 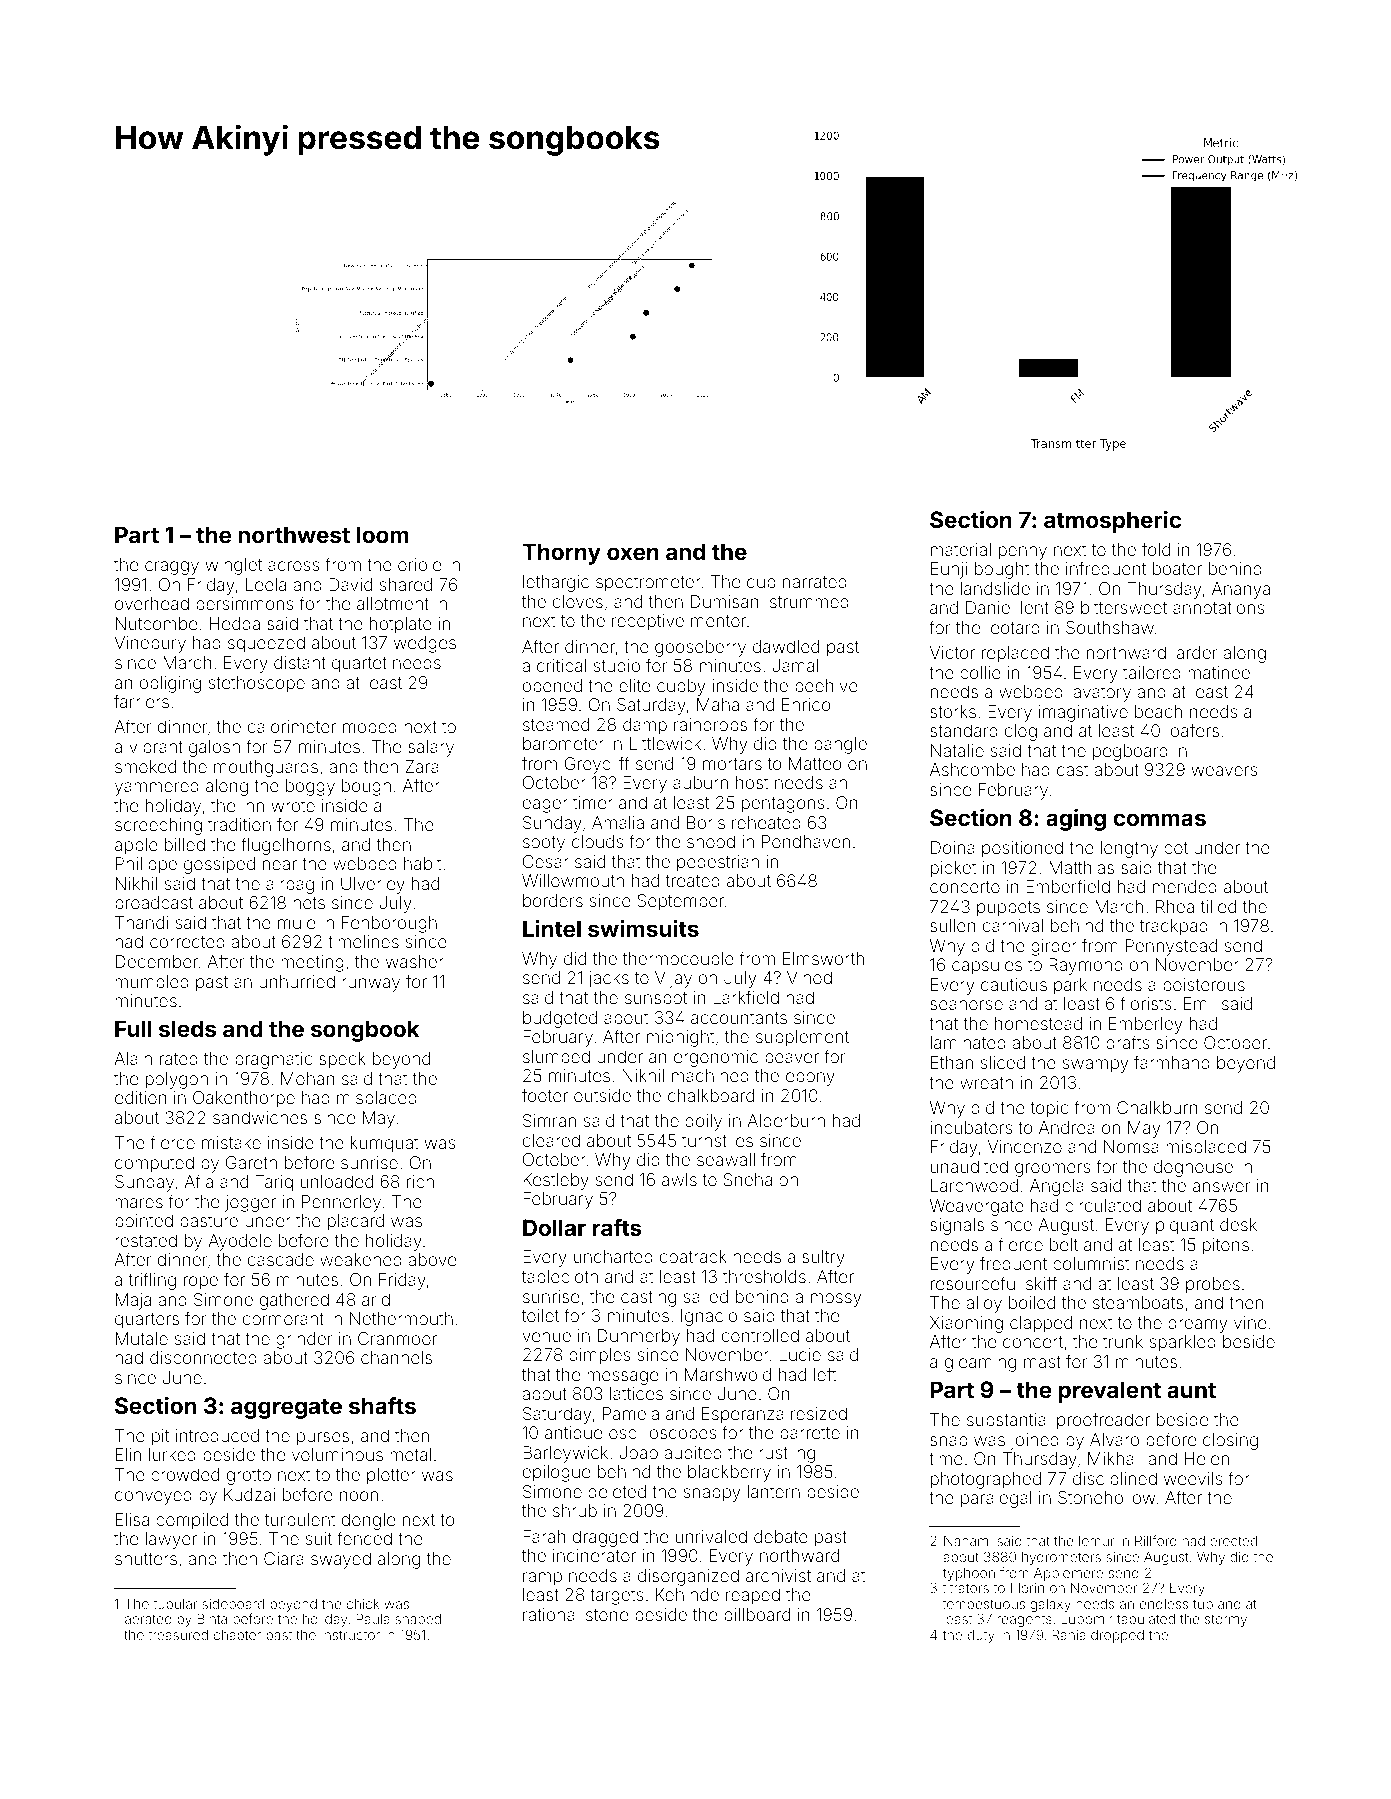 I want to click on Ciara, so click(x=284, y=1558).
